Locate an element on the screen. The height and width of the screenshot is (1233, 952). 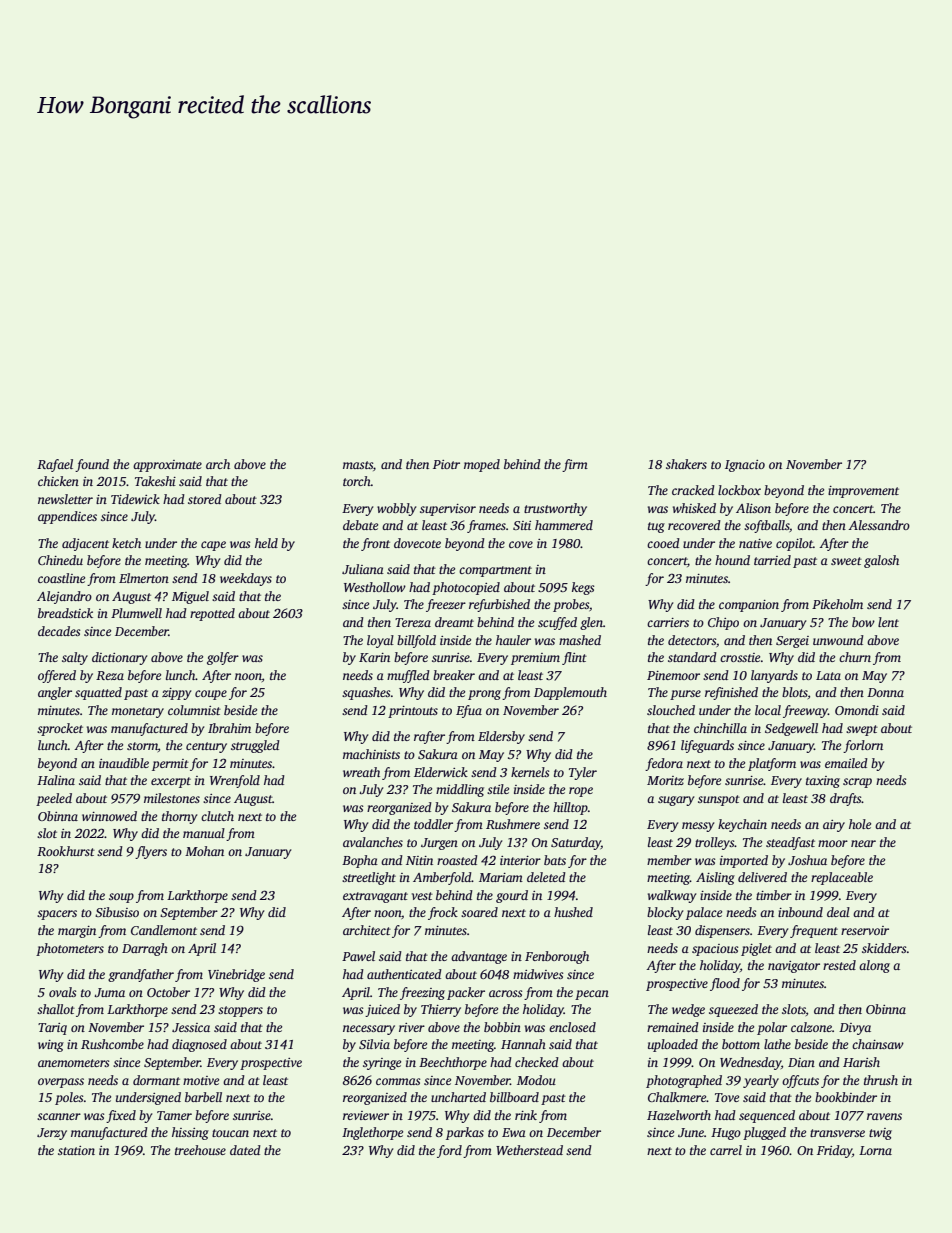
bobbin is located at coordinates (502, 1027).
